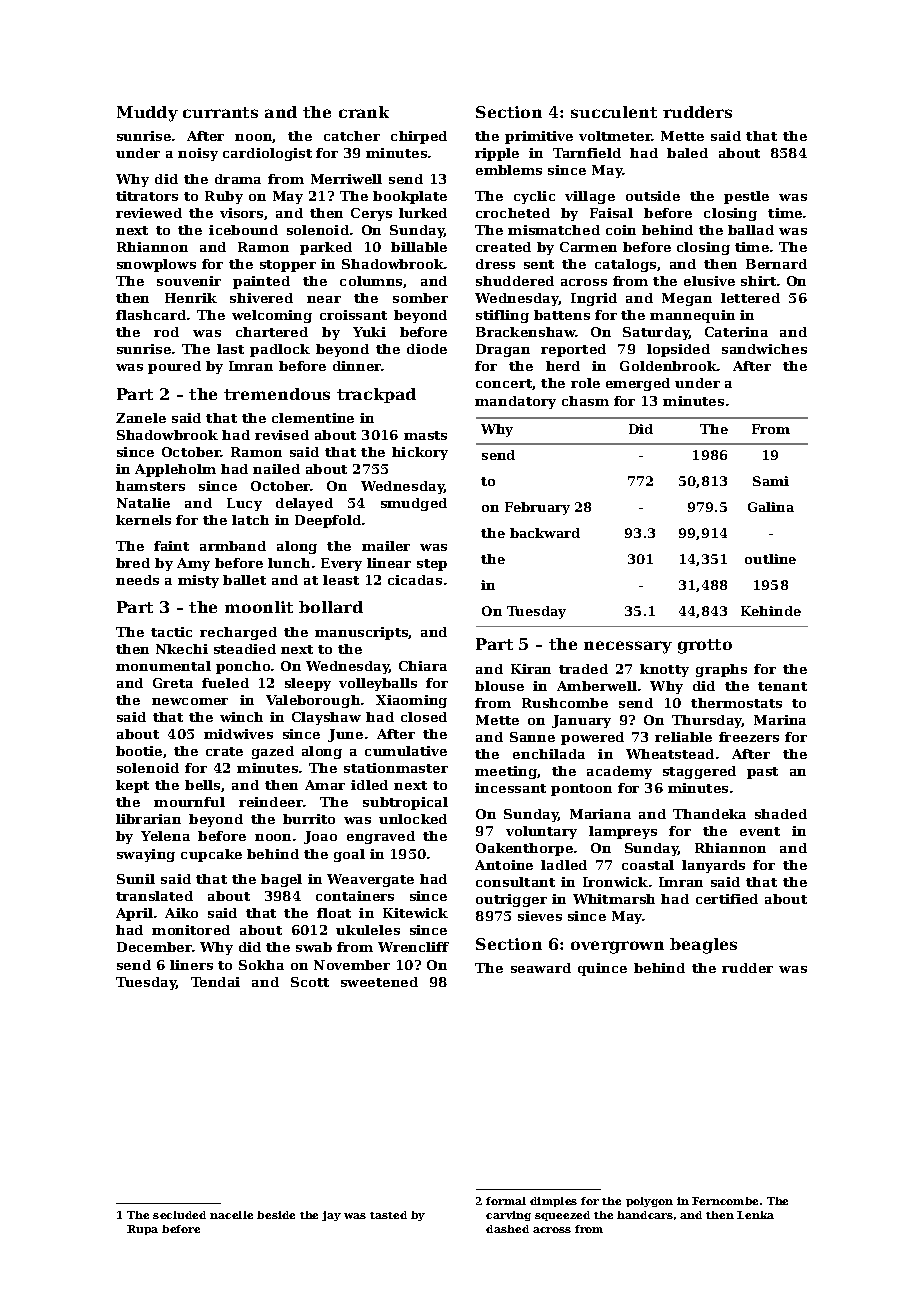 Image resolution: width=924 pixels, height=1314 pixels. What do you see at coordinates (415, 580) in the screenshot?
I see `cicadas` at bounding box center [415, 580].
